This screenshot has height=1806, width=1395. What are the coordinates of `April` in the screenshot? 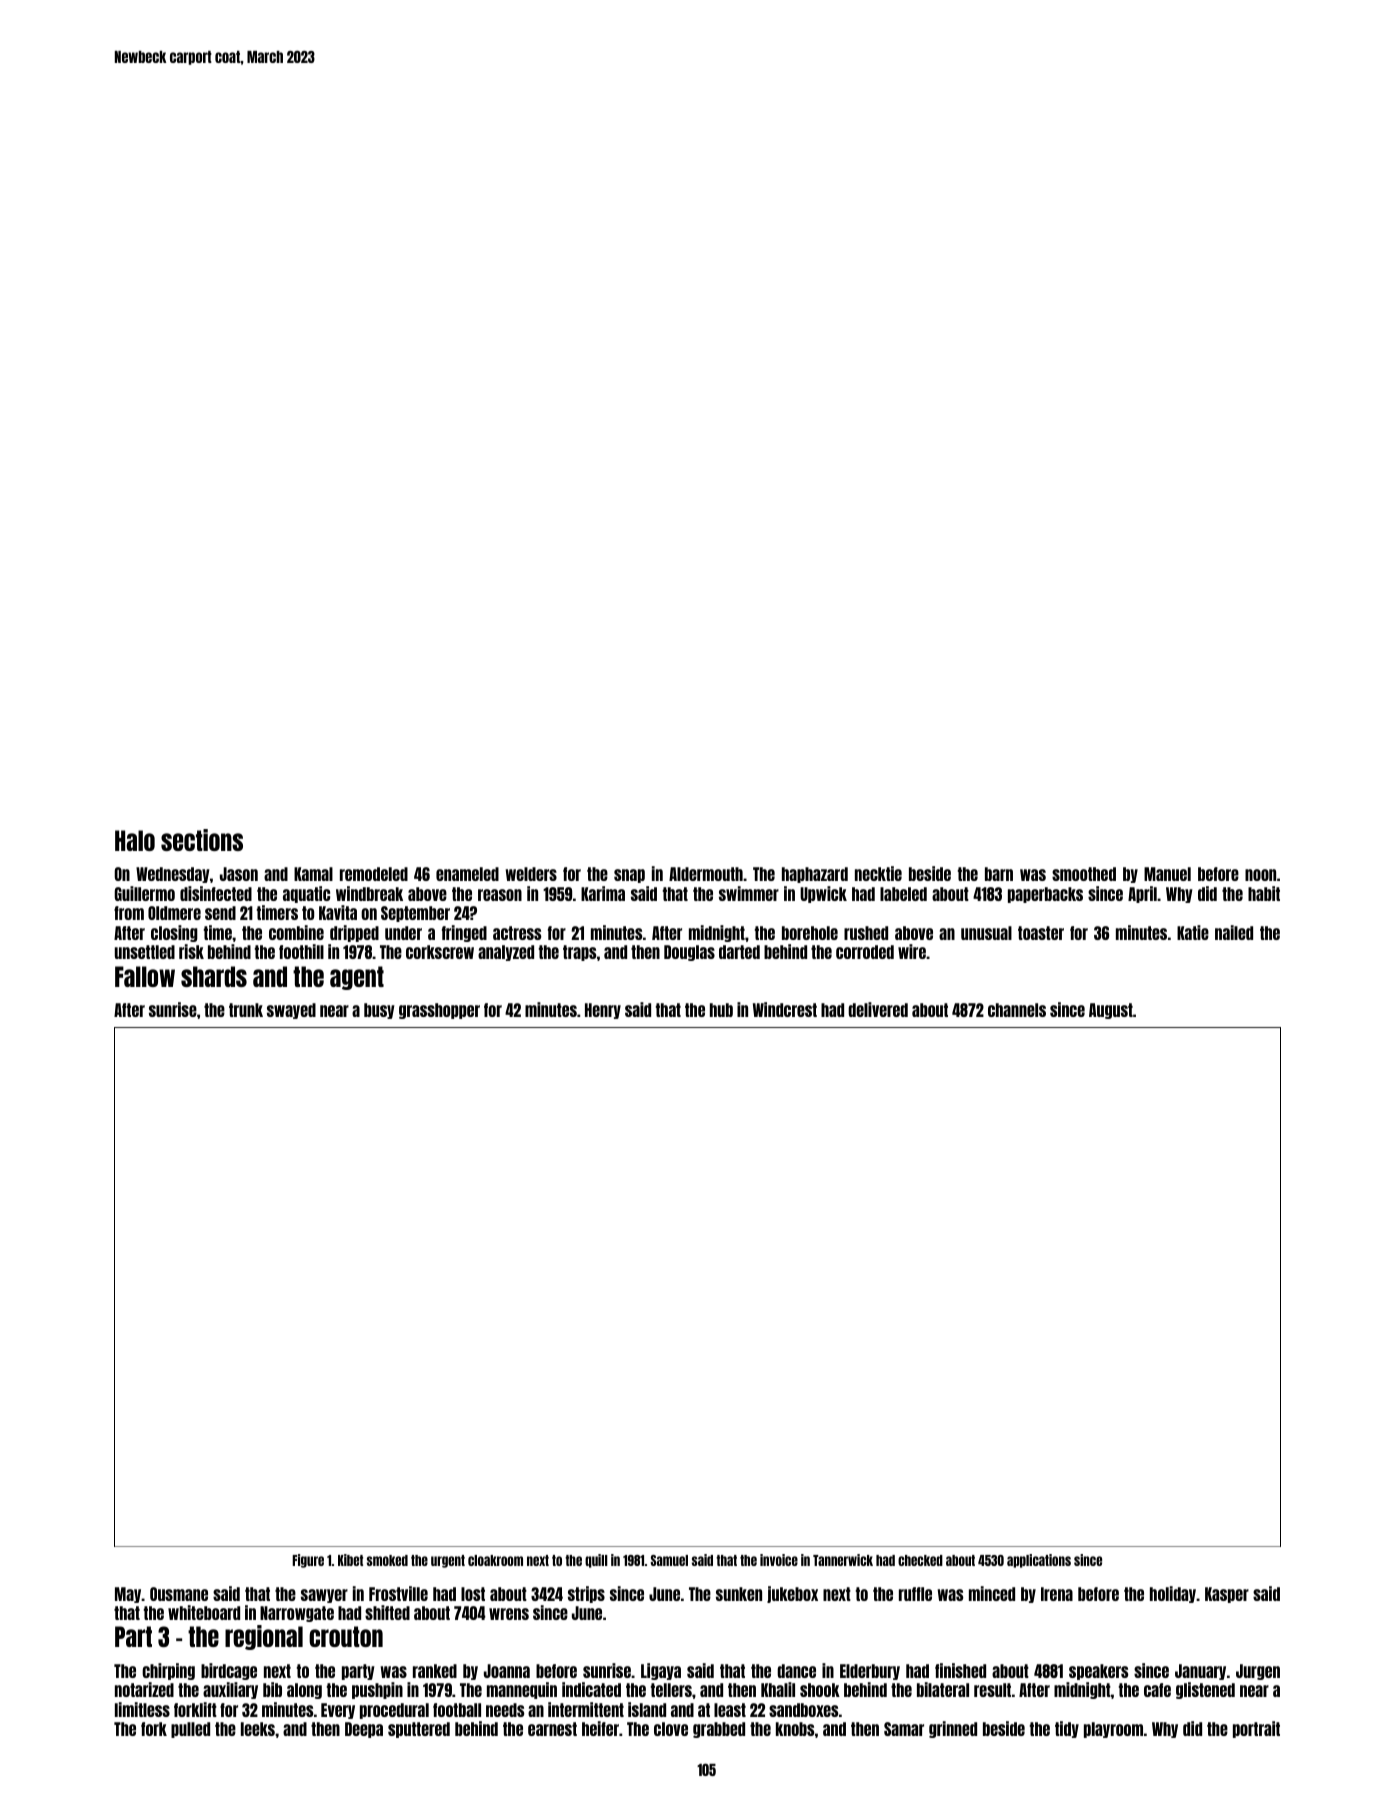 It's located at (1142, 894).
